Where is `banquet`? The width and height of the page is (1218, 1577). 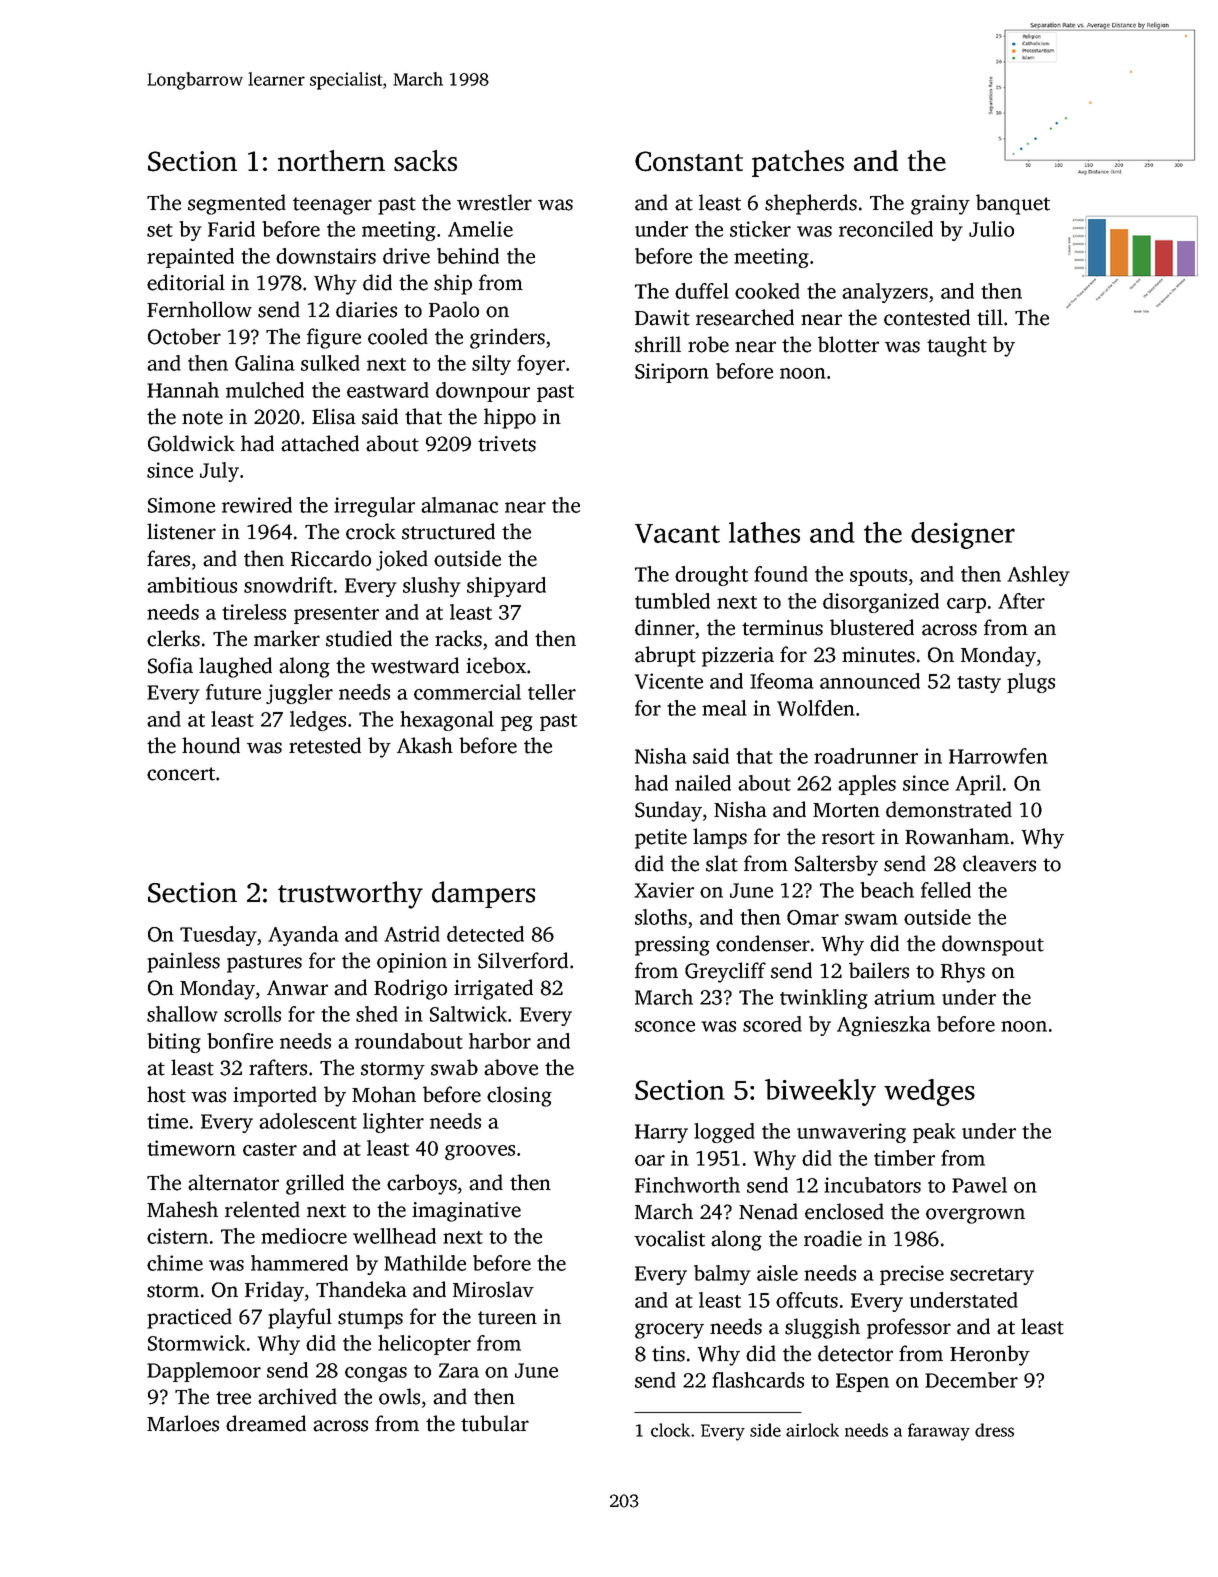
banquet is located at coordinates (1013, 204).
